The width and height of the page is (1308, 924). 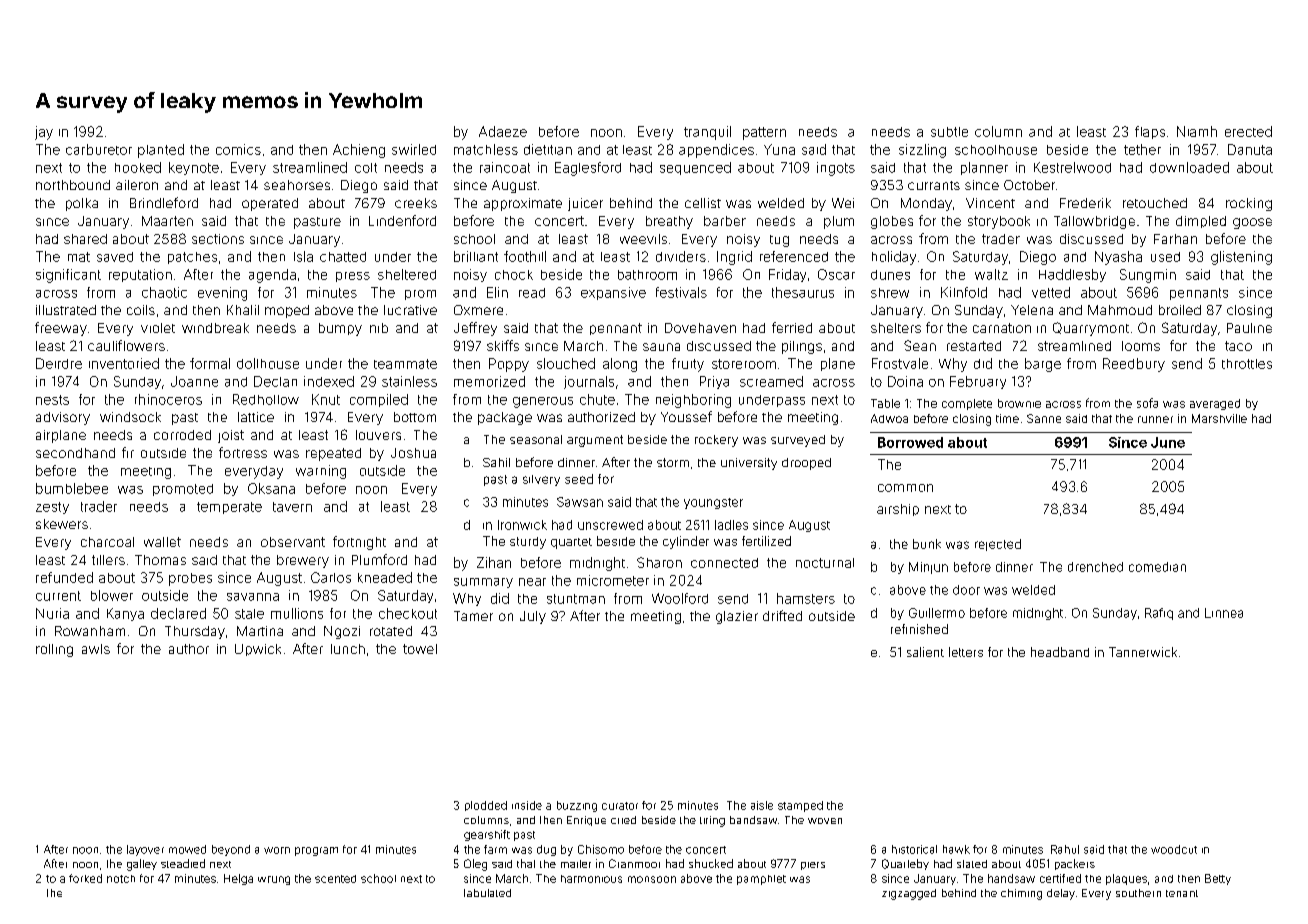 What do you see at coordinates (737, 617) in the page?
I see `glazier` at bounding box center [737, 617].
